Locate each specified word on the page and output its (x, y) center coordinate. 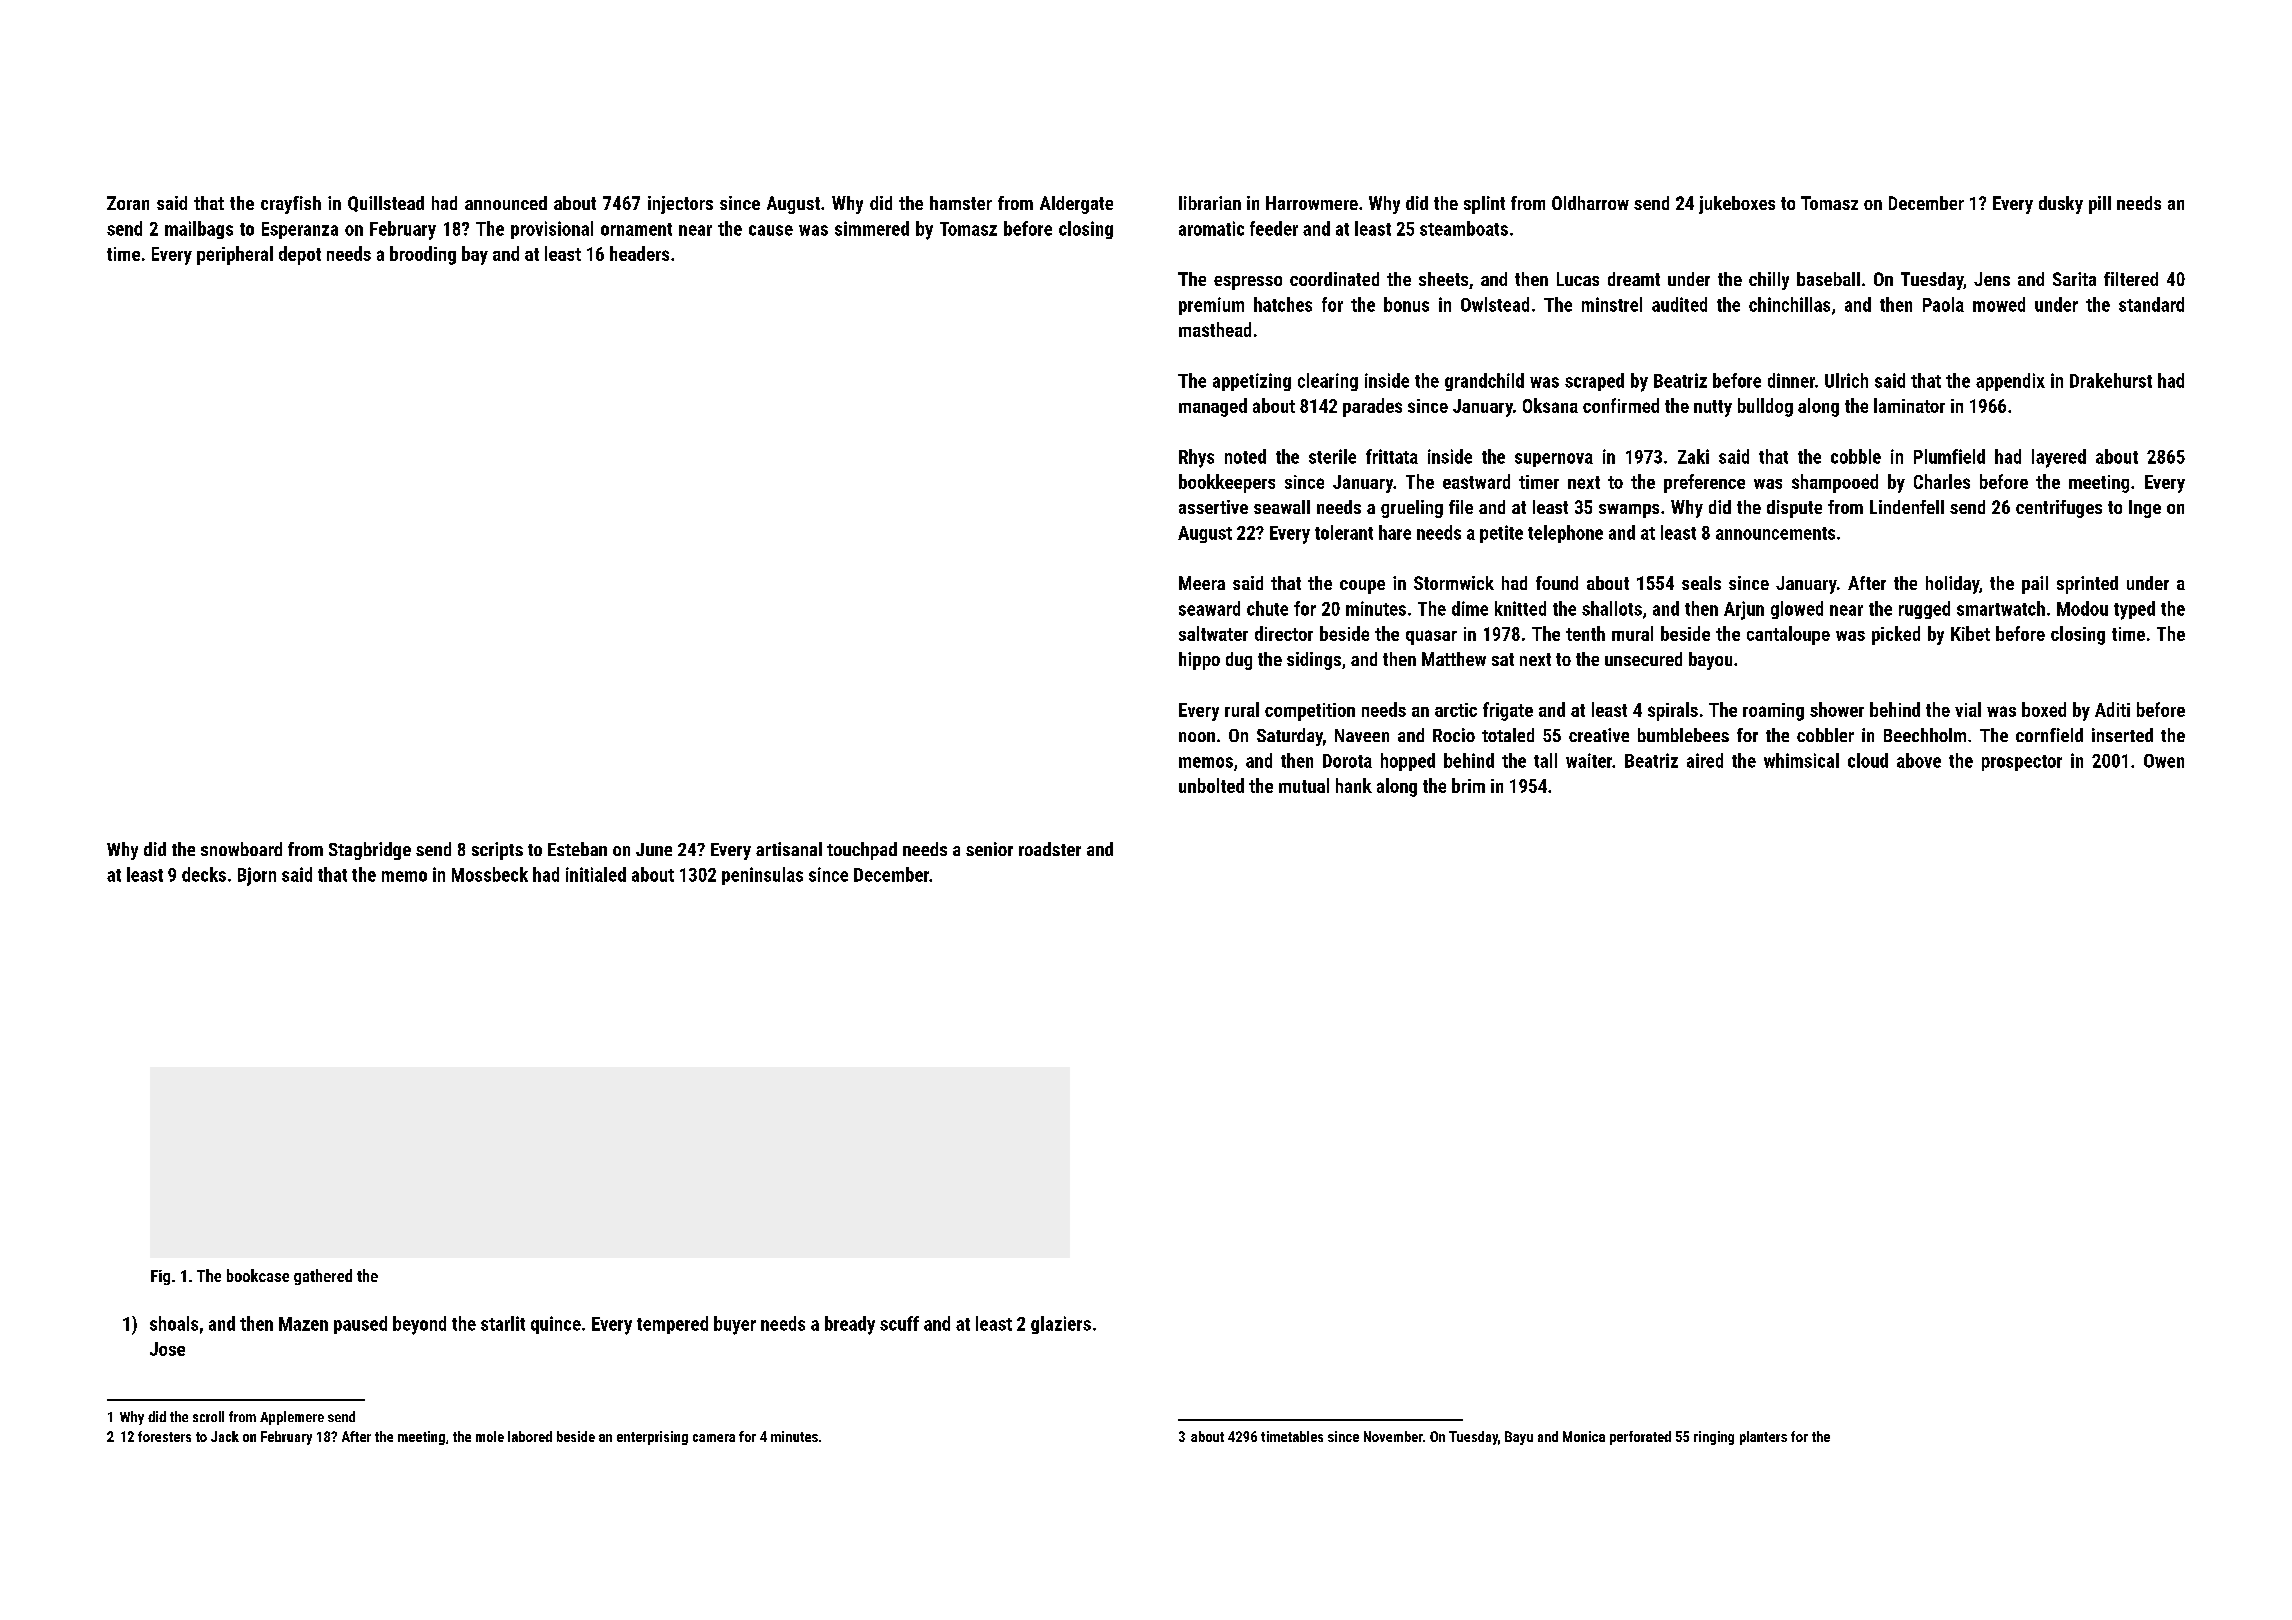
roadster (1050, 849)
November (1393, 1436)
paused (360, 1325)
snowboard (241, 849)
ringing (1714, 1438)
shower (1837, 709)
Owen (2164, 761)
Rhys (1196, 458)
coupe (1362, 587)
